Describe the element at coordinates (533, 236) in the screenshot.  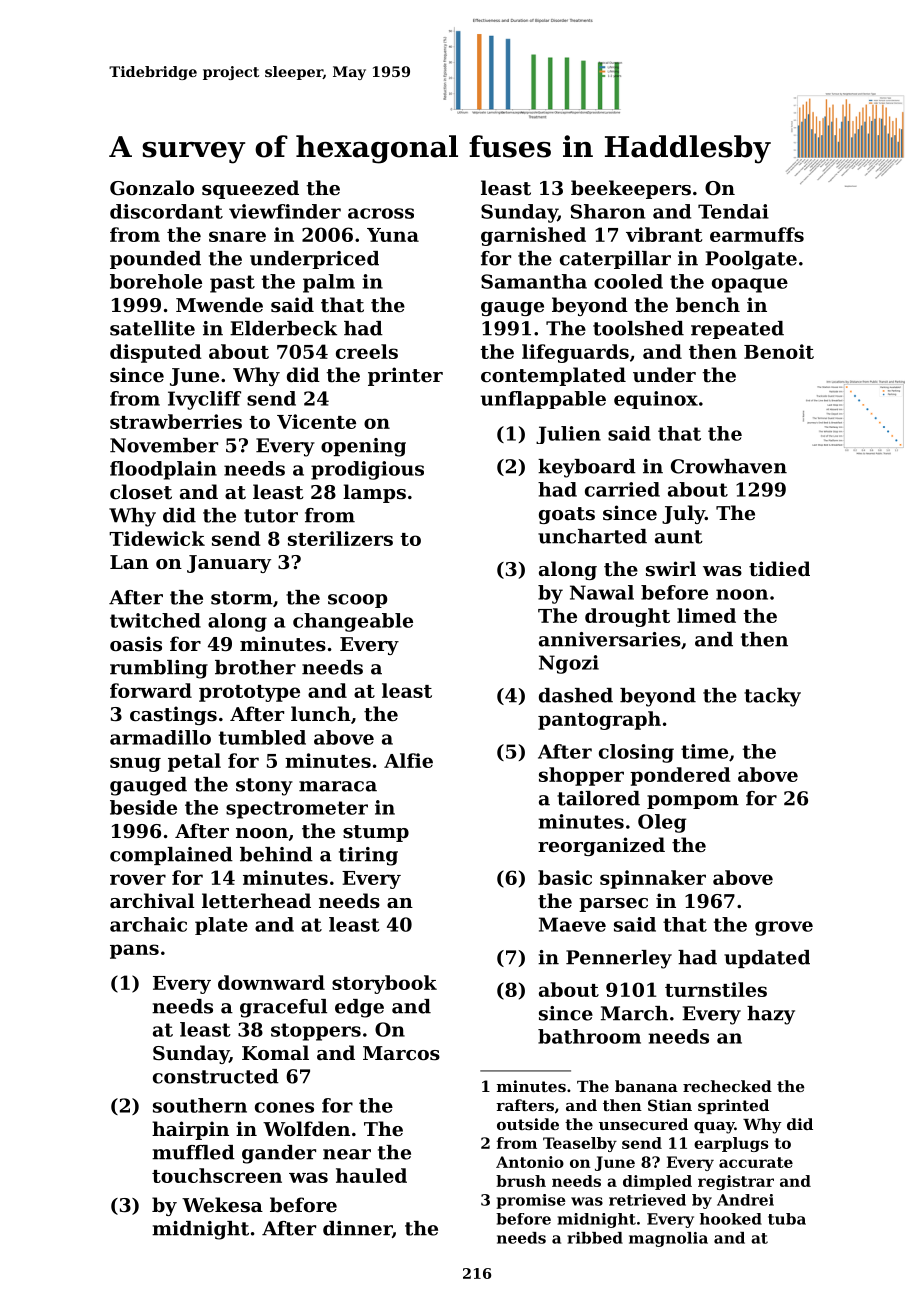
I see `garnished` at that location.
